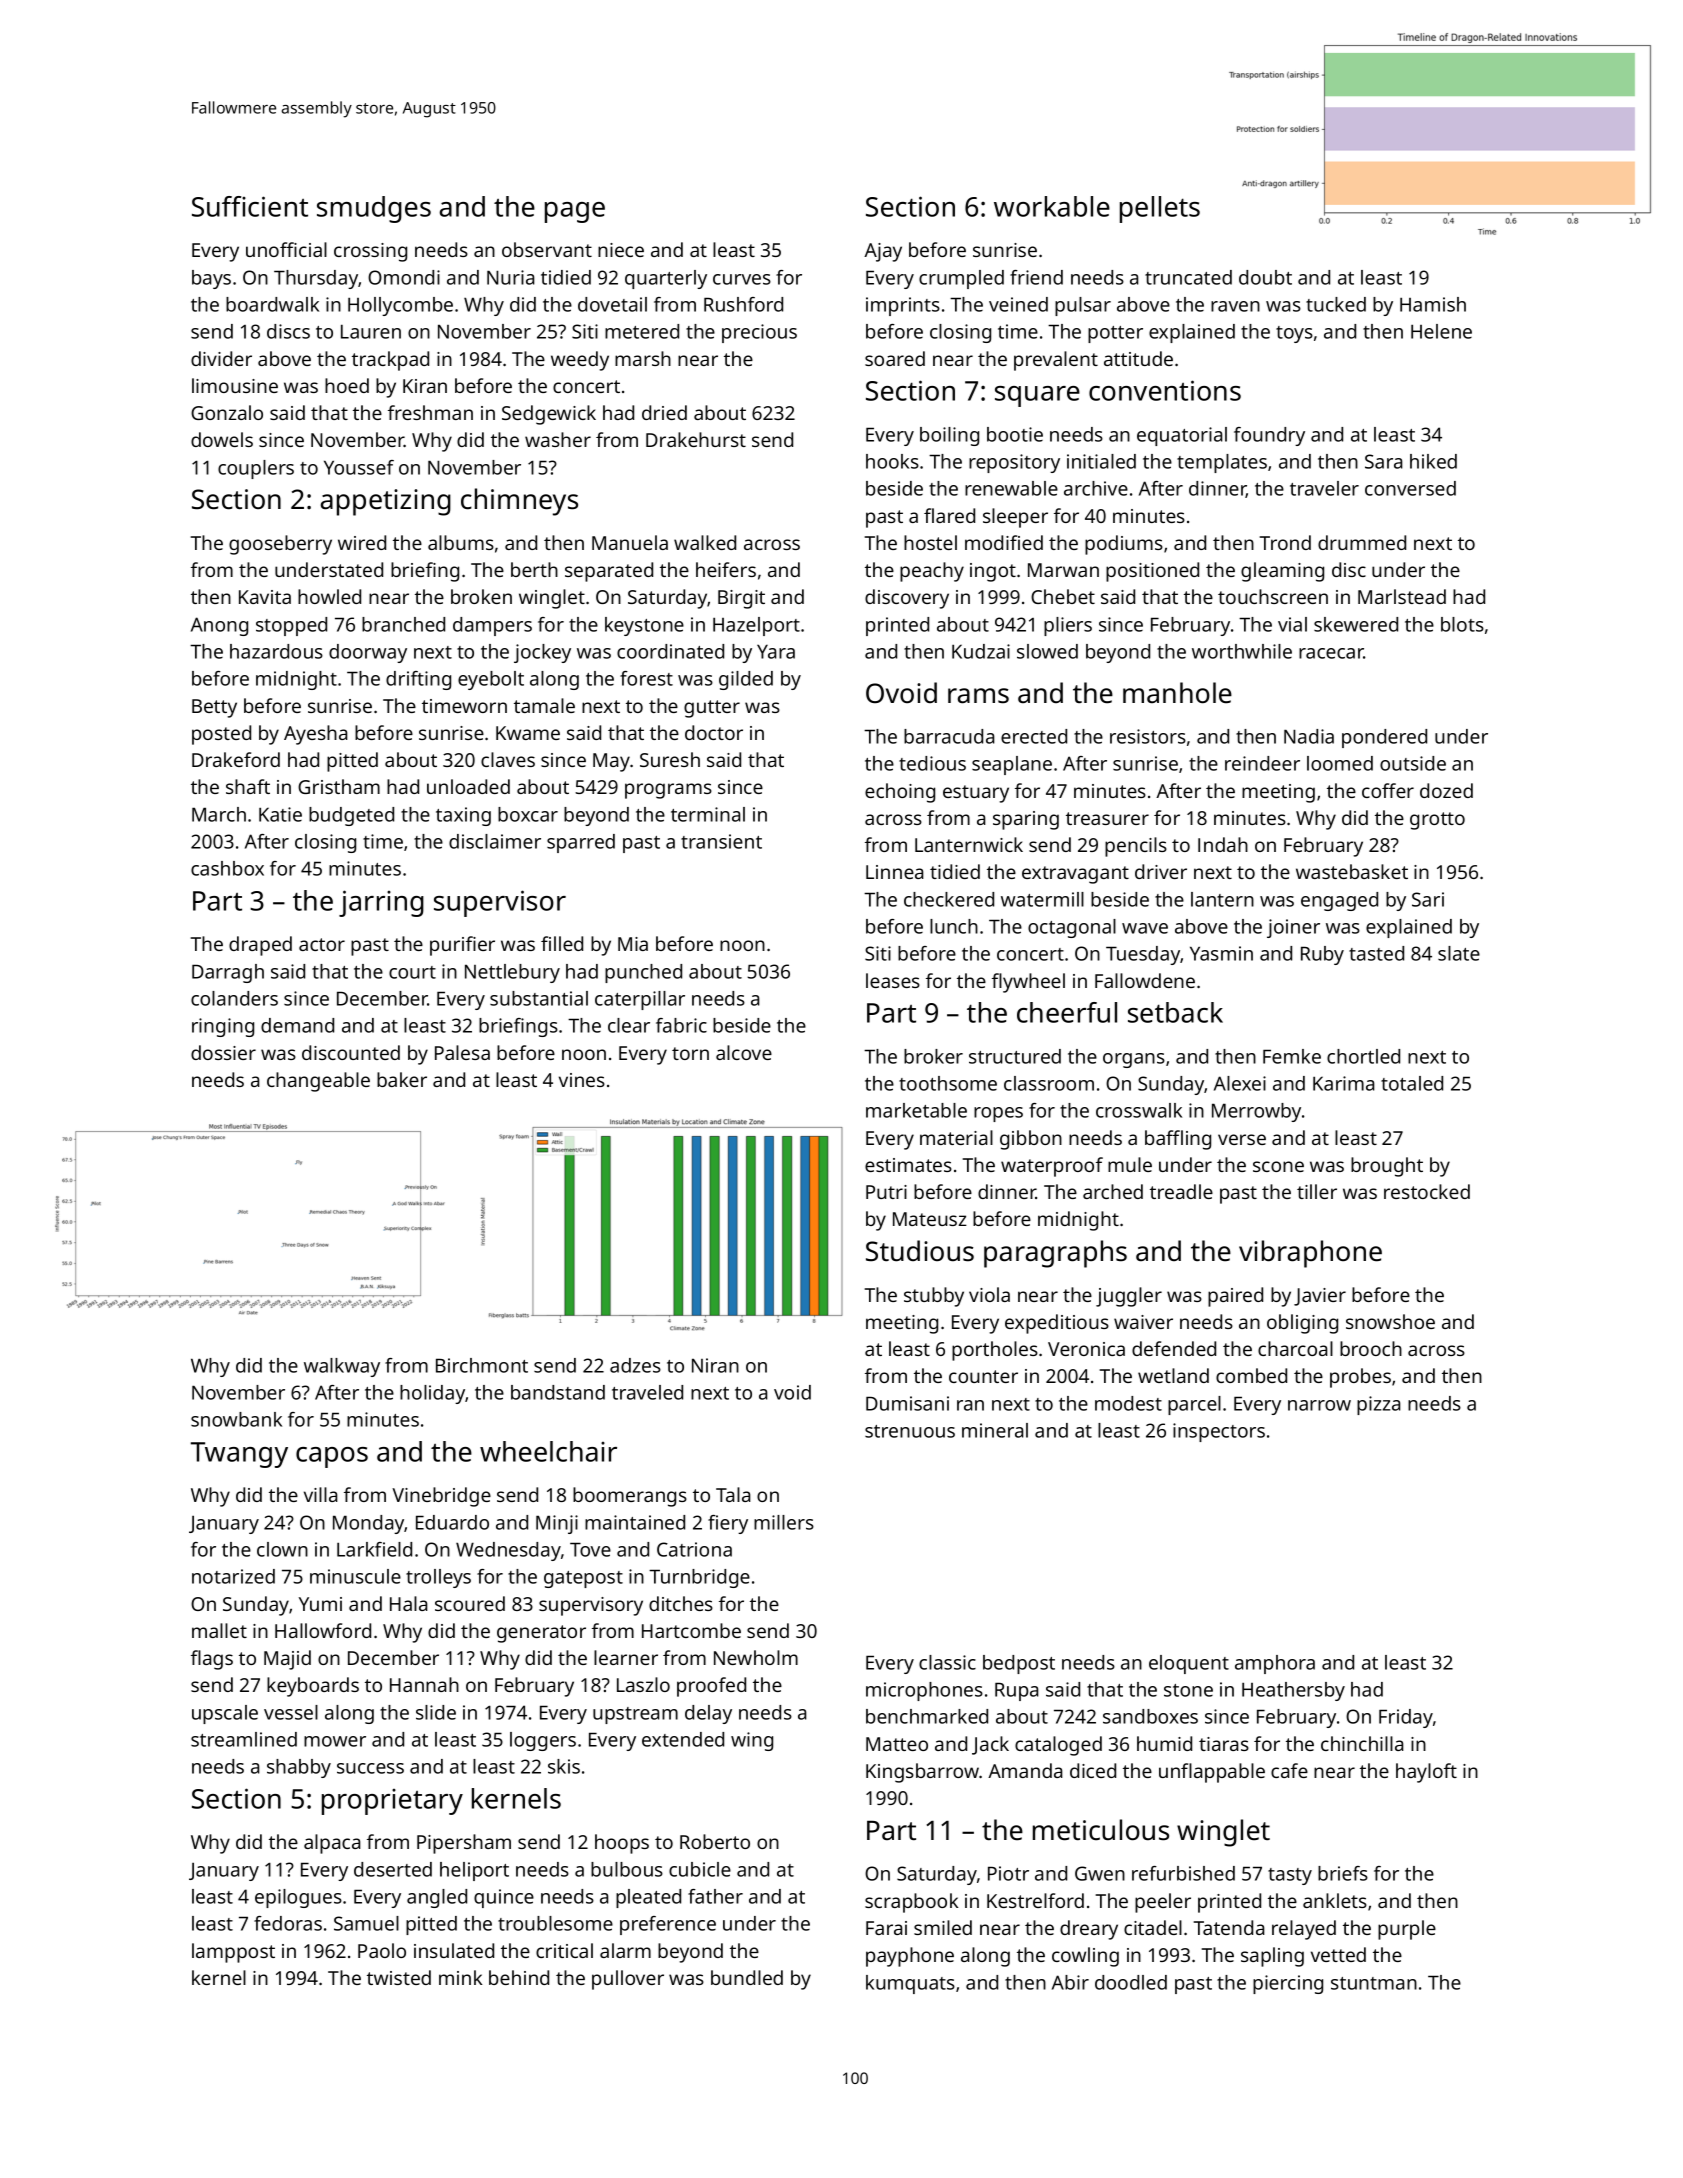 The width and height of the screenshot is (1683, 2178). What do you see at coordinates (910, 1984) in the screenshot?
I see `kumquats` at bounding box center [910, 1984].
